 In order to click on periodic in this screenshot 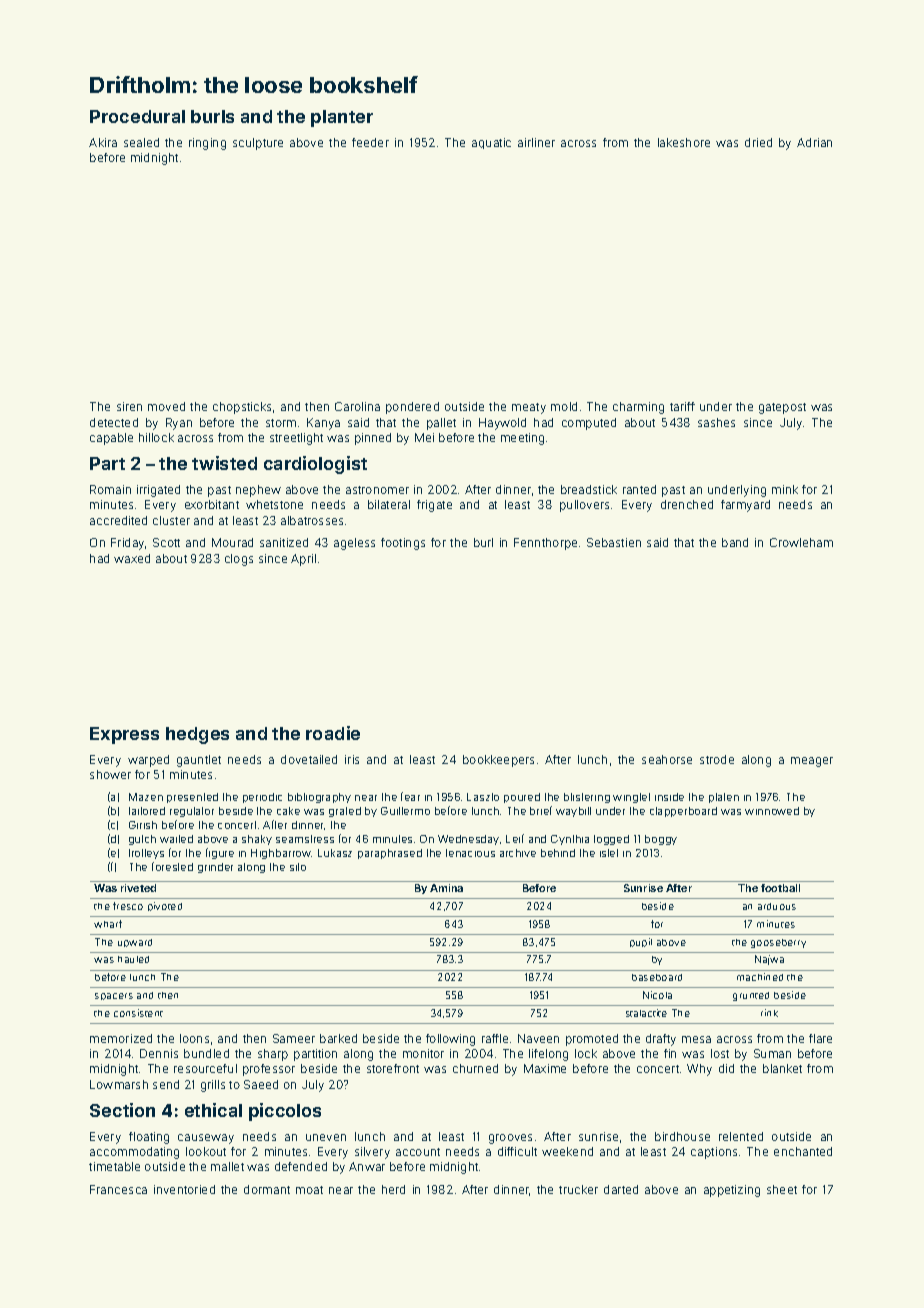, I will do `click(262, 798)`.
